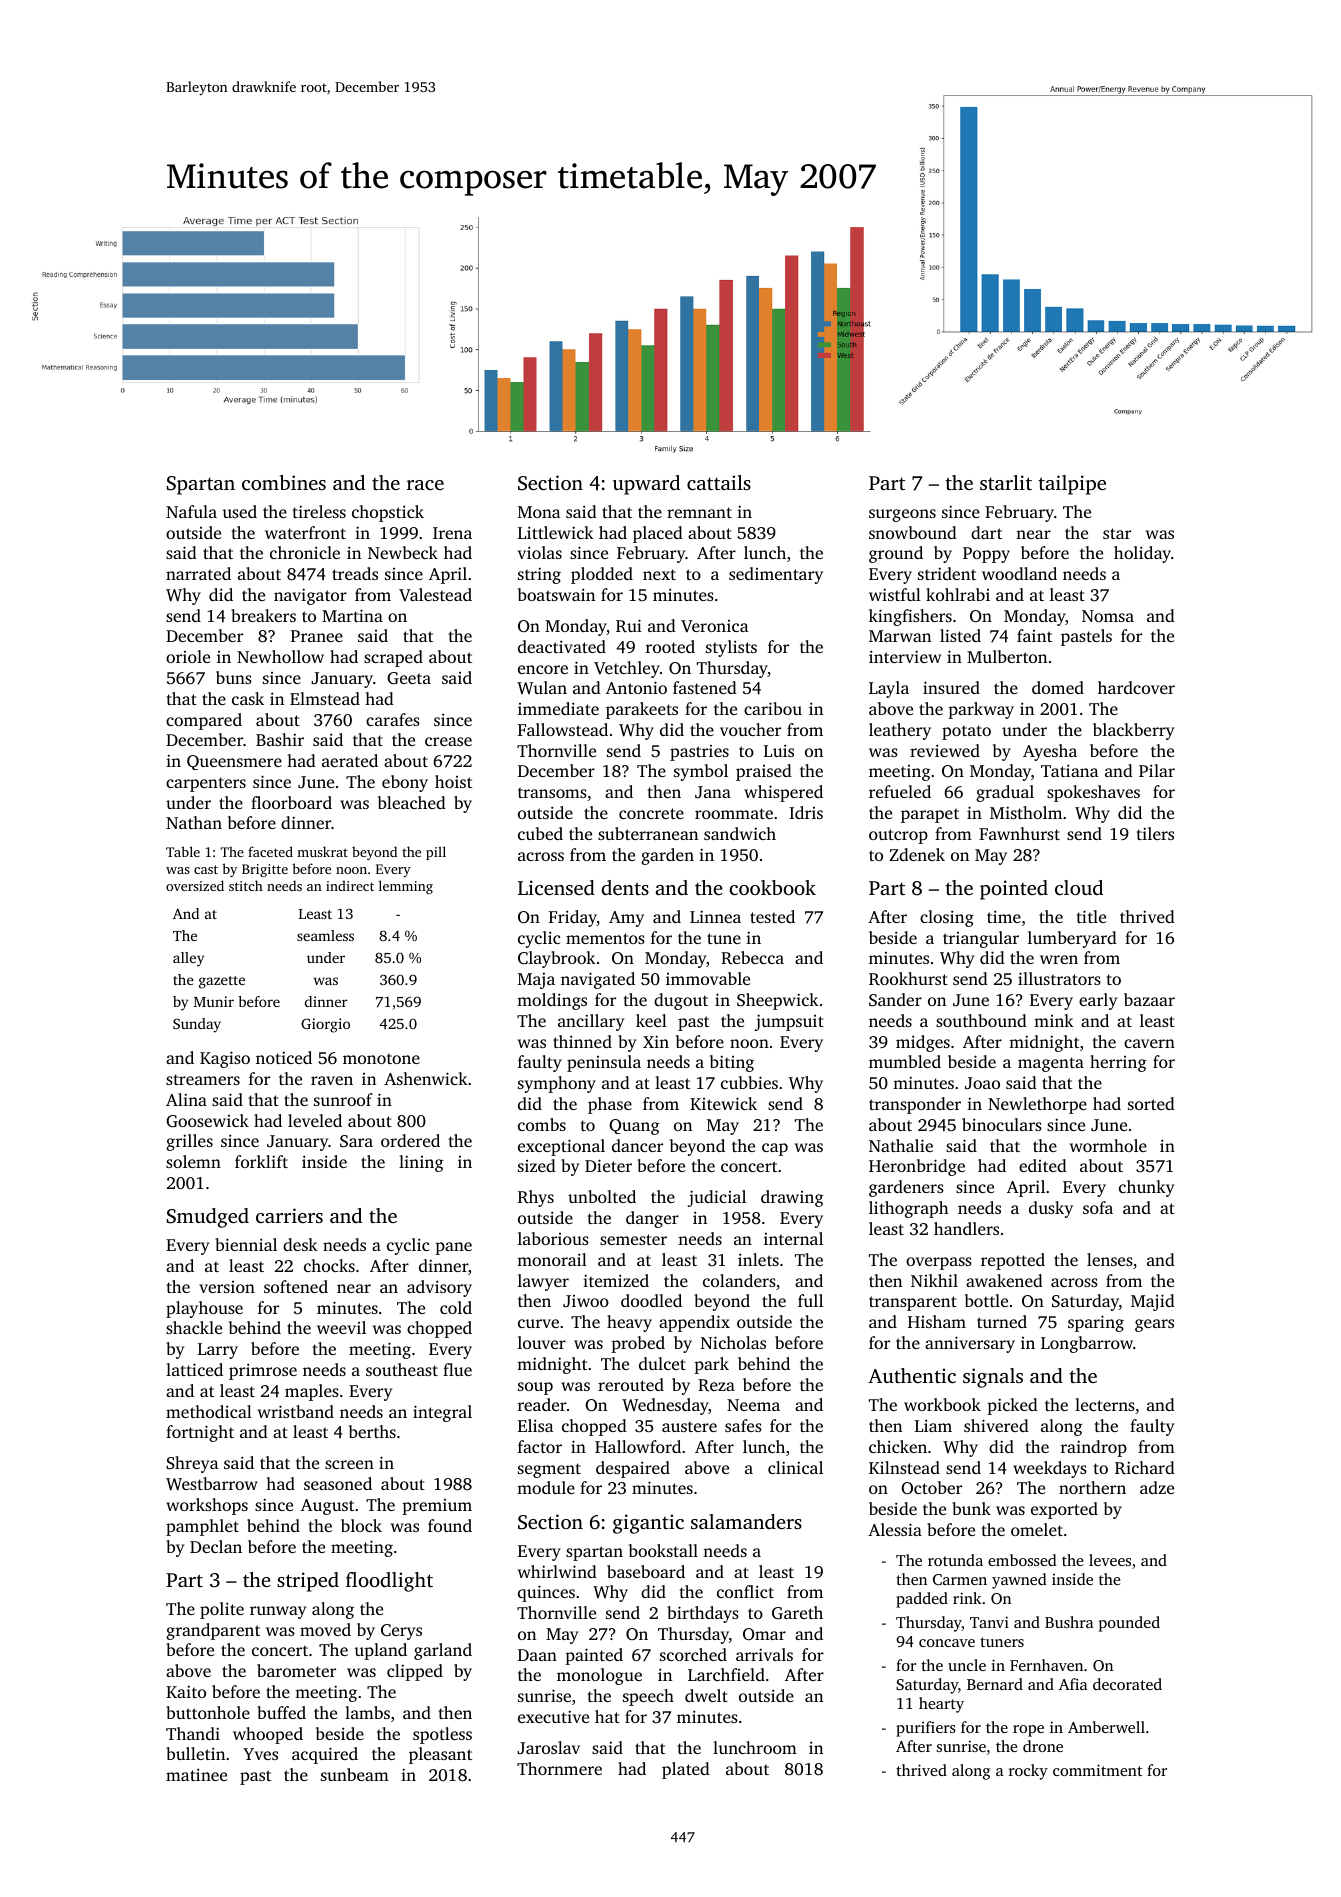  Describe the element at coordinates (1108, 616) in the screenshot. I see `Nomsa` at that location.
